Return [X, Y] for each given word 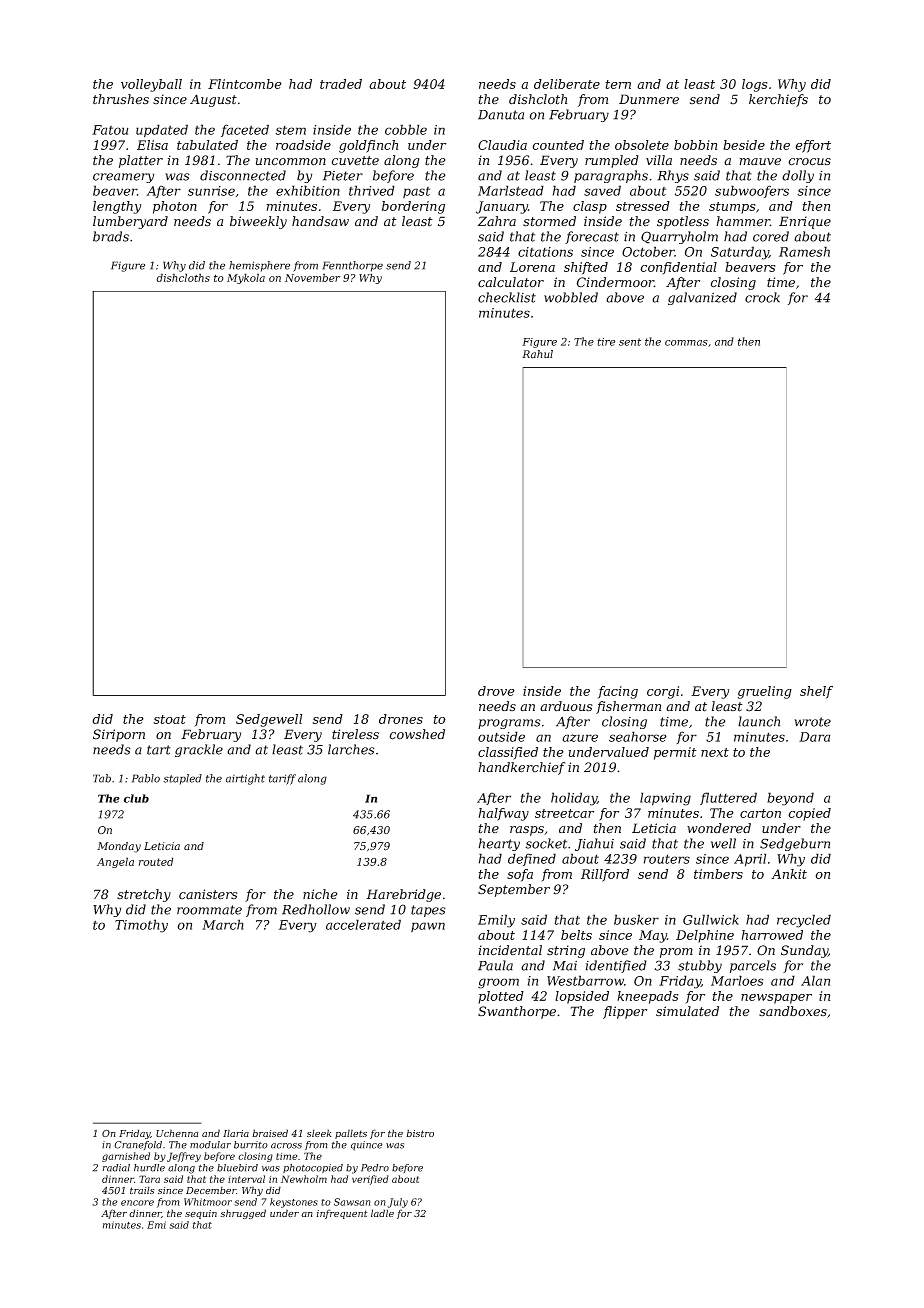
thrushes [121, 99]
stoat [170, 719]
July [397, 1203]
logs [754, 85]
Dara [814, 737]
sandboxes [793, 1011]
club [136, 798]
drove [496, 691]
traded [341, 84]
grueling [765, 692]
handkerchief [521, 768]
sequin [201, 1214]
